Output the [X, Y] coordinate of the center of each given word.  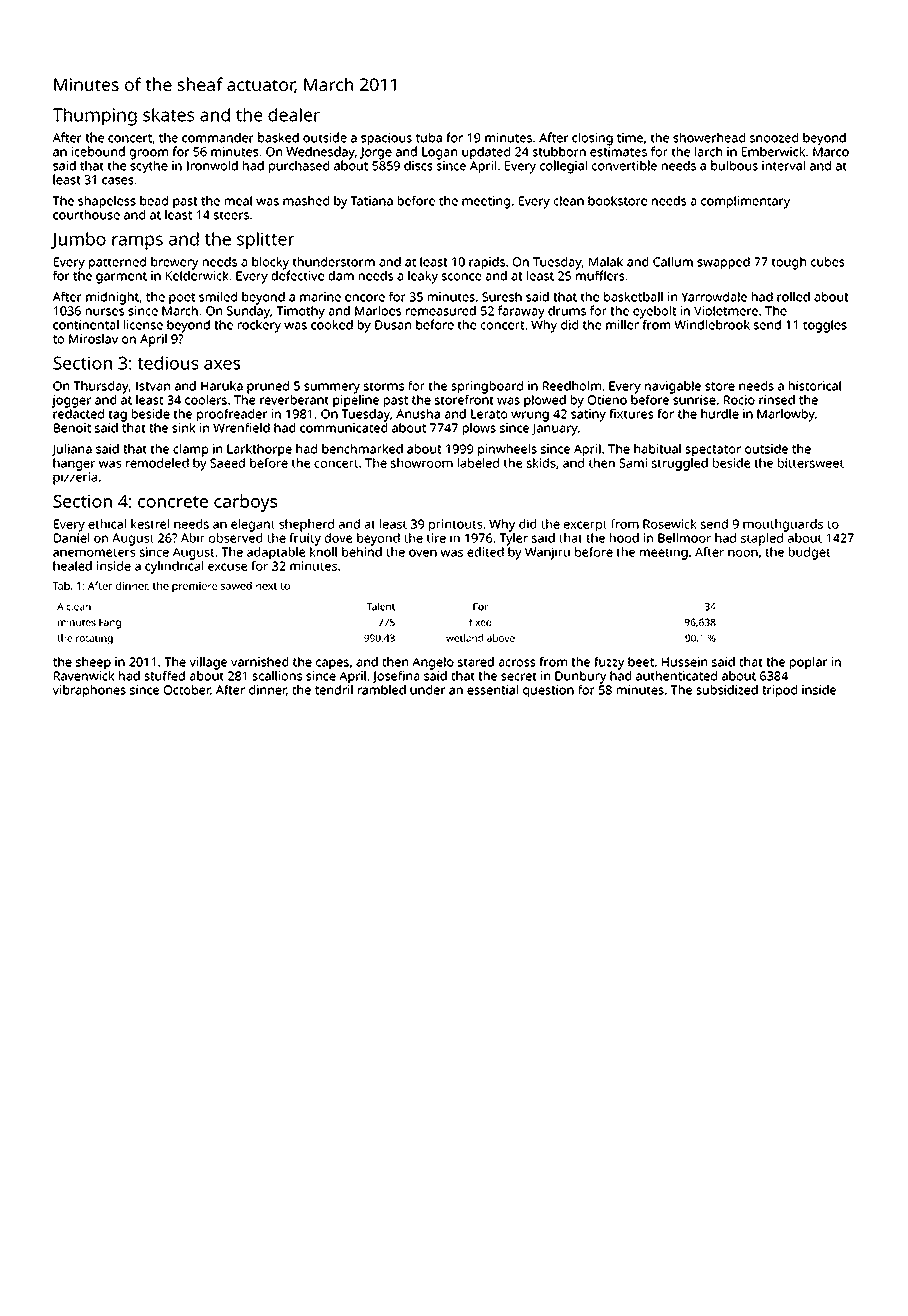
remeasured [441, 311]
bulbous [734, 165]
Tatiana [371, 201]
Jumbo [78, 240]
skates [169, 115]
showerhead [709, 137]
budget [810, 553]
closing [592, 139]
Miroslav [93, 339]
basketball [633, 297]
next [266, 586]
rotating [94, 639]
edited [485, 552]
